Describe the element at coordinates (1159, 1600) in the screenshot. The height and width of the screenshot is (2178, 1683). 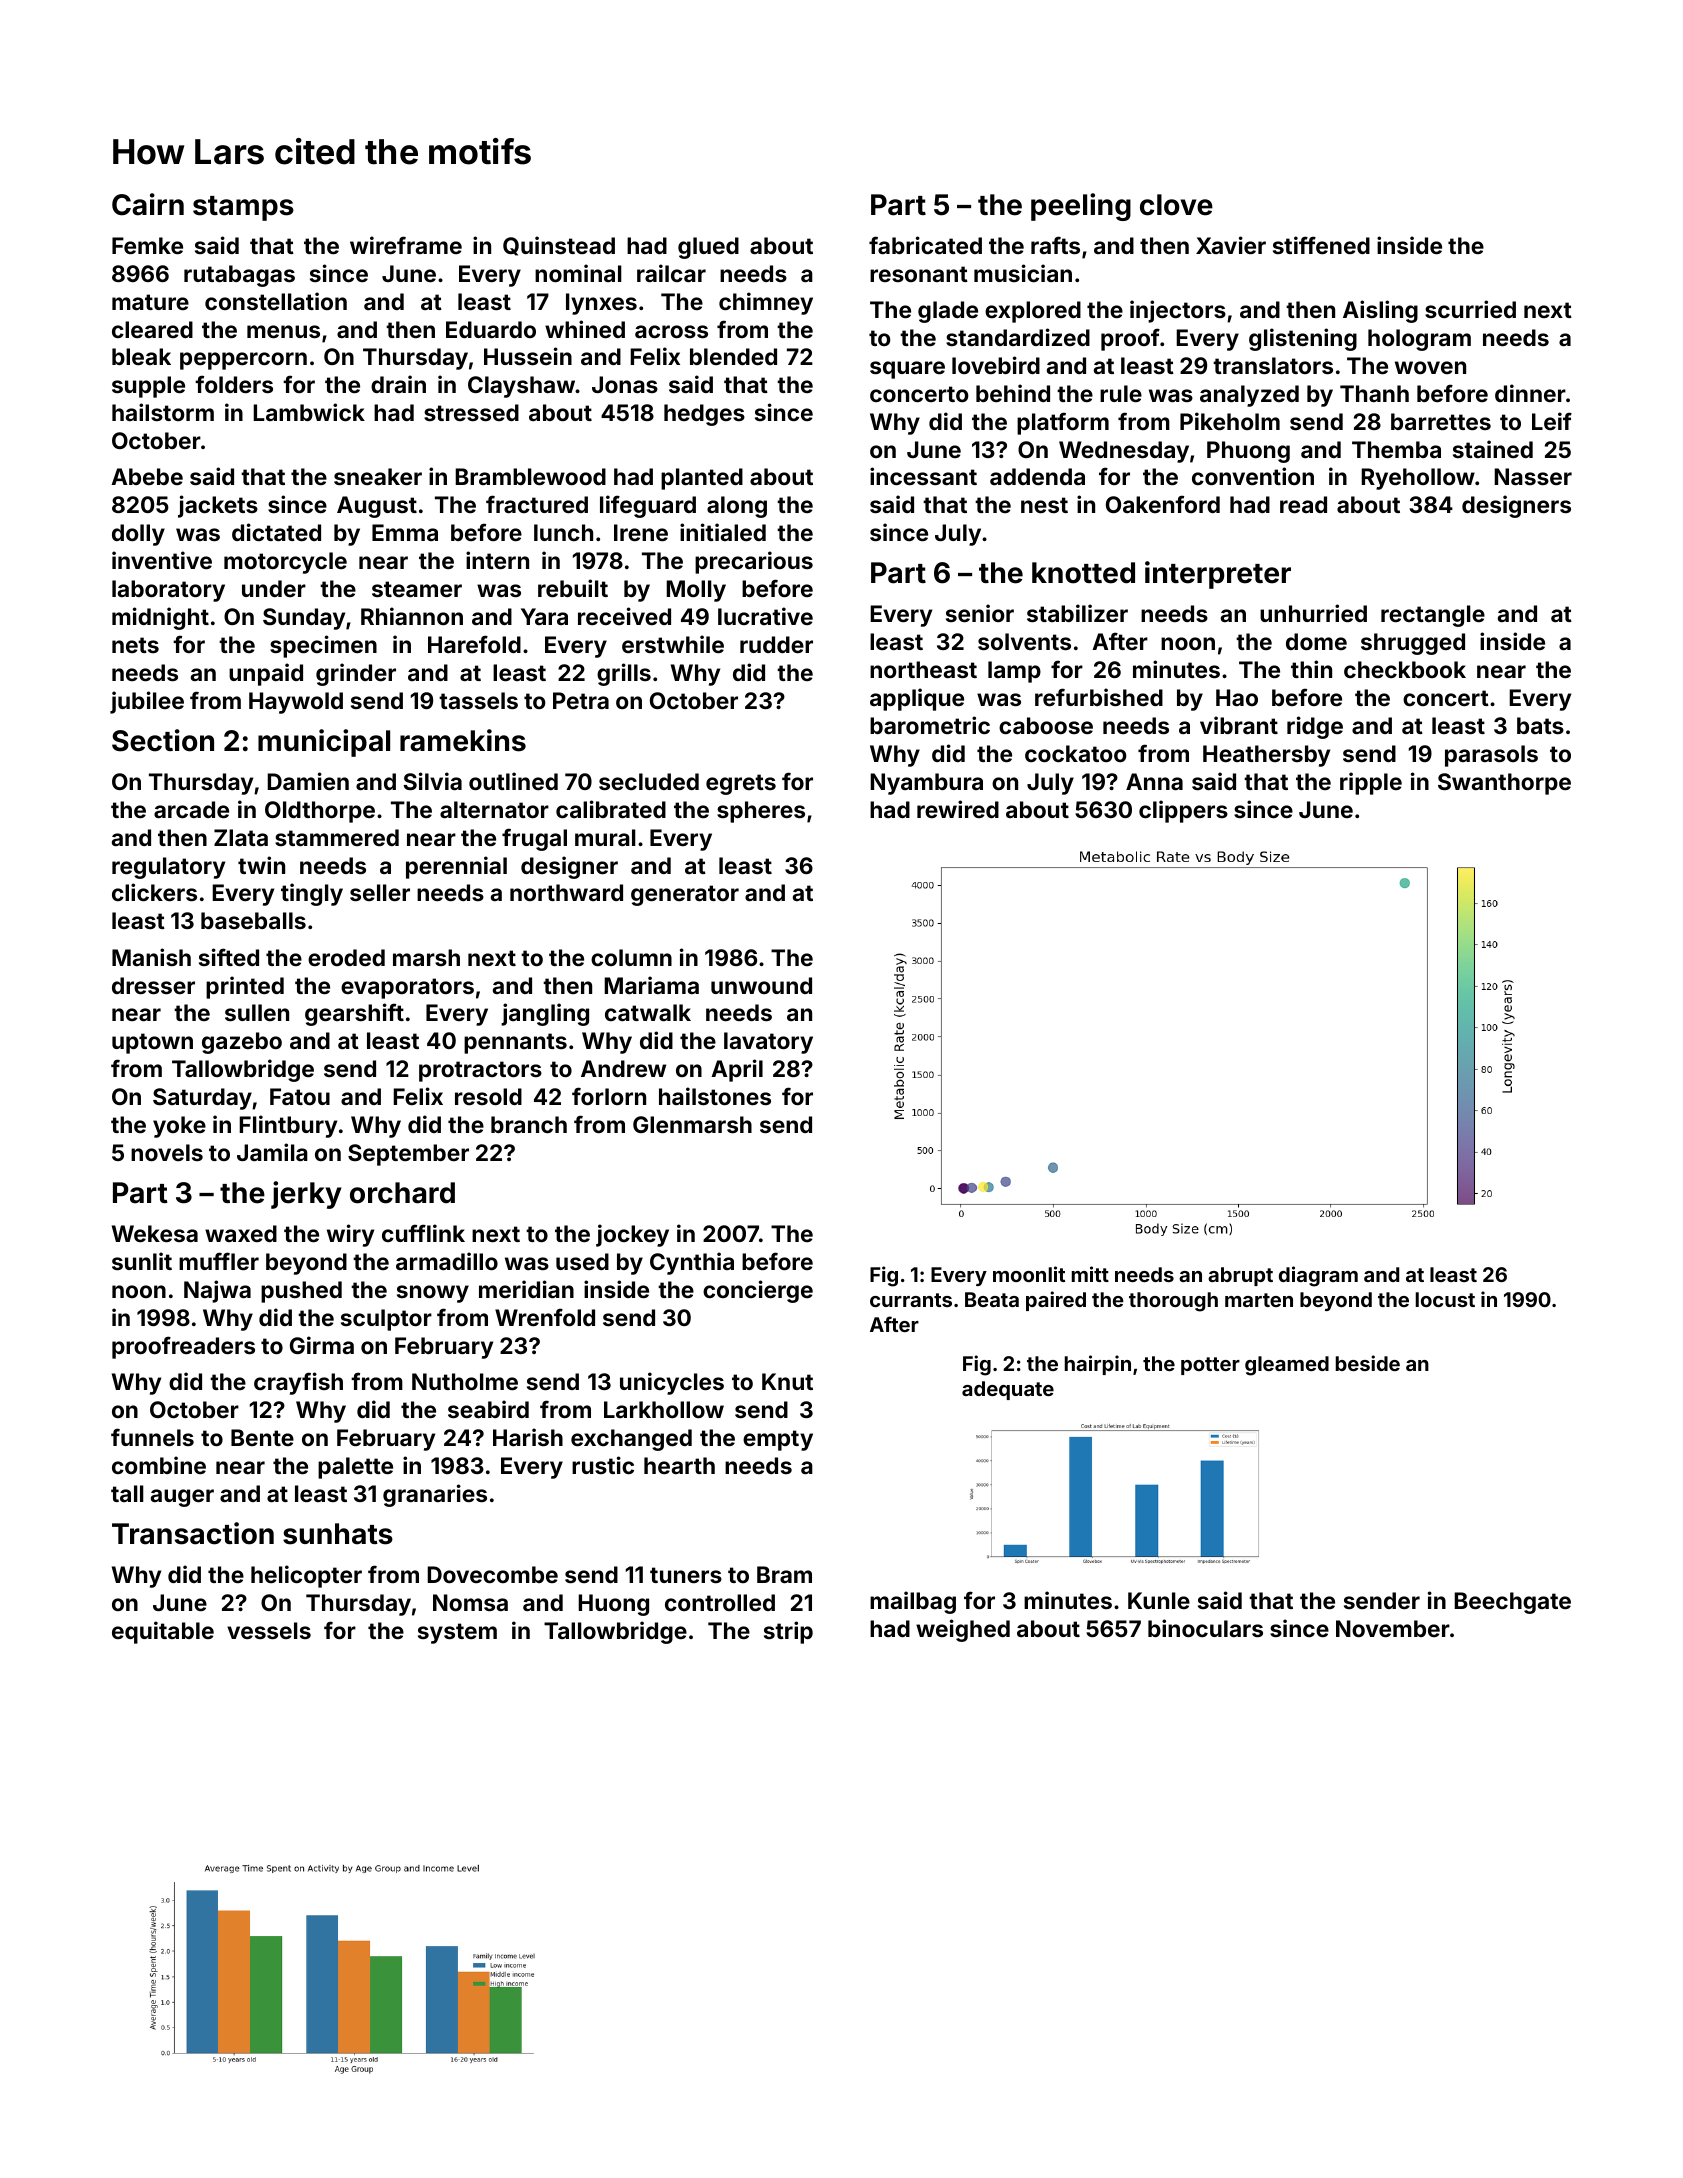
I see `Kunle` at that location.
